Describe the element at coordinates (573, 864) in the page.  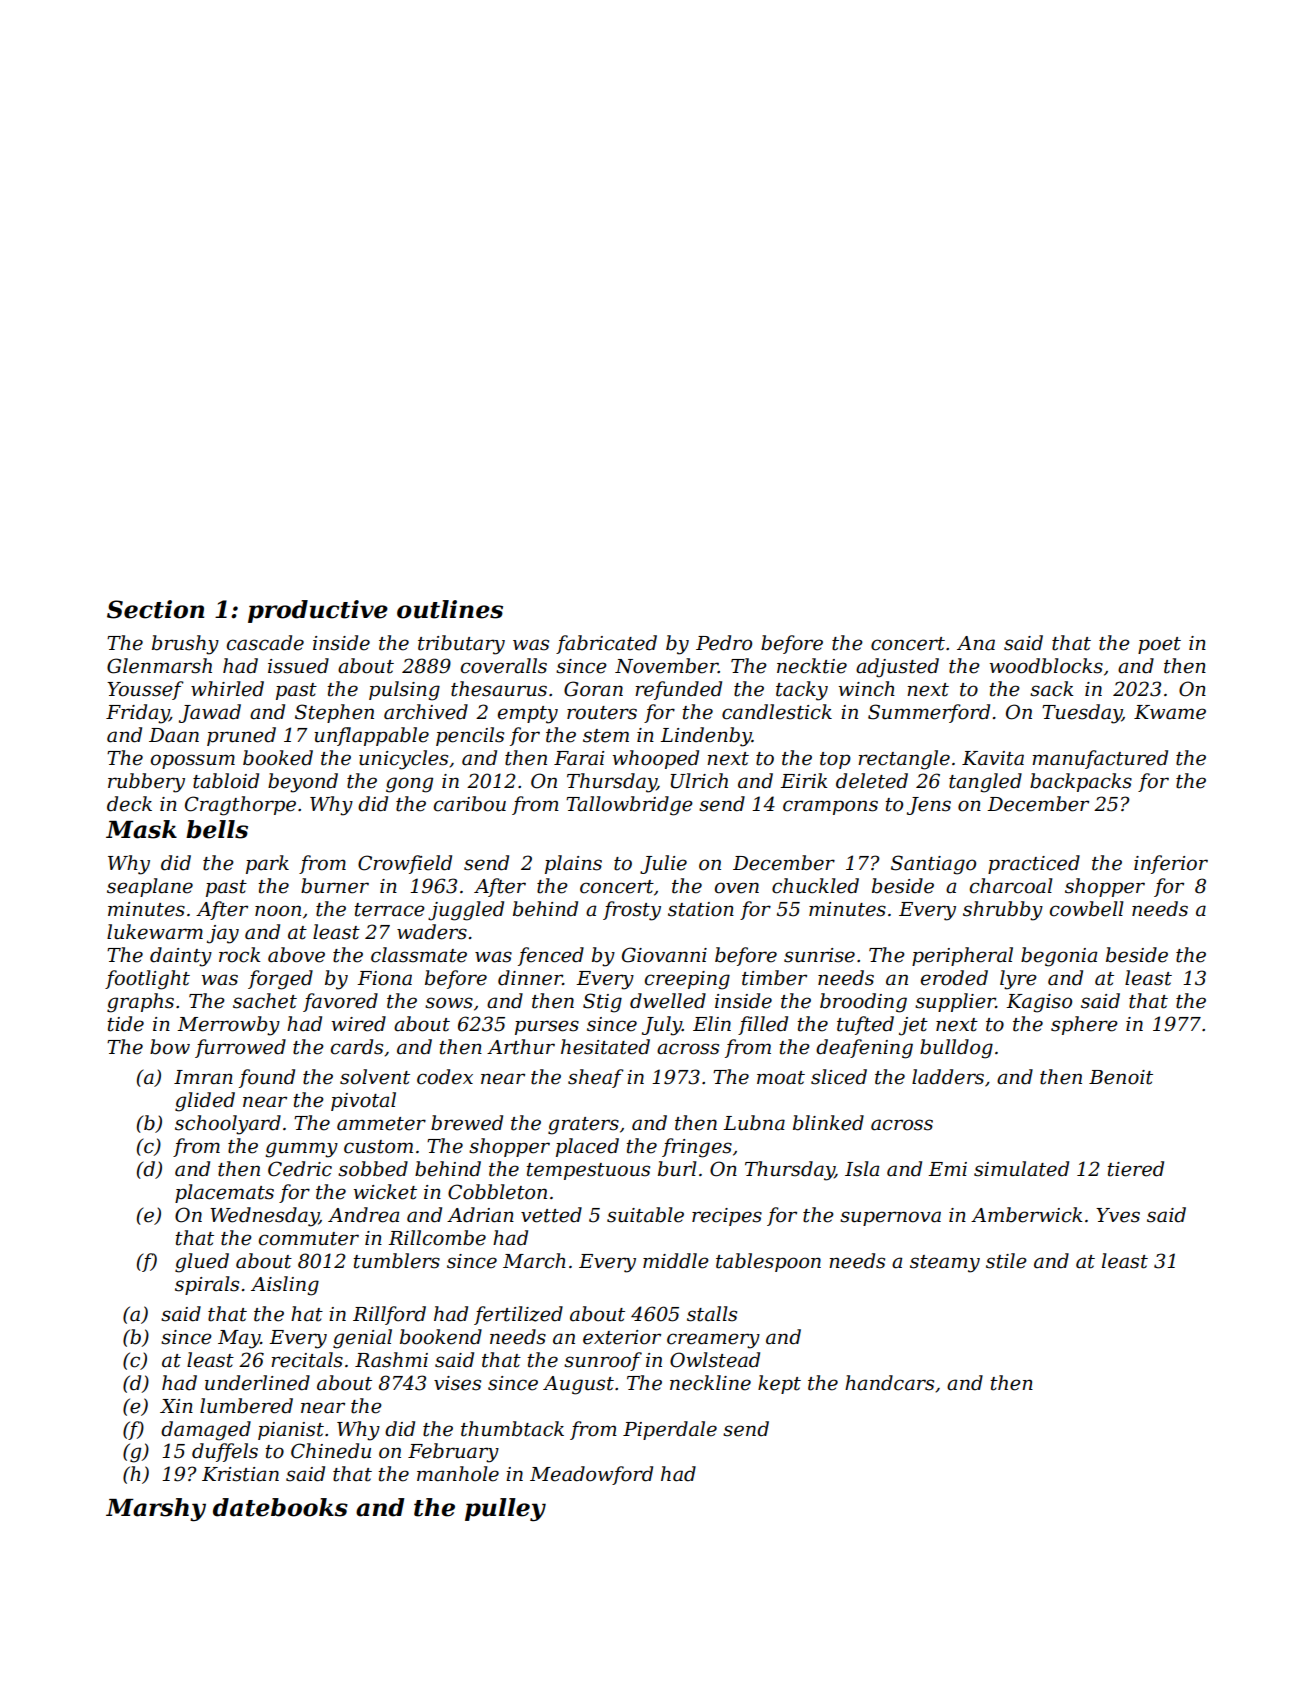
I see `plains` at that location.
